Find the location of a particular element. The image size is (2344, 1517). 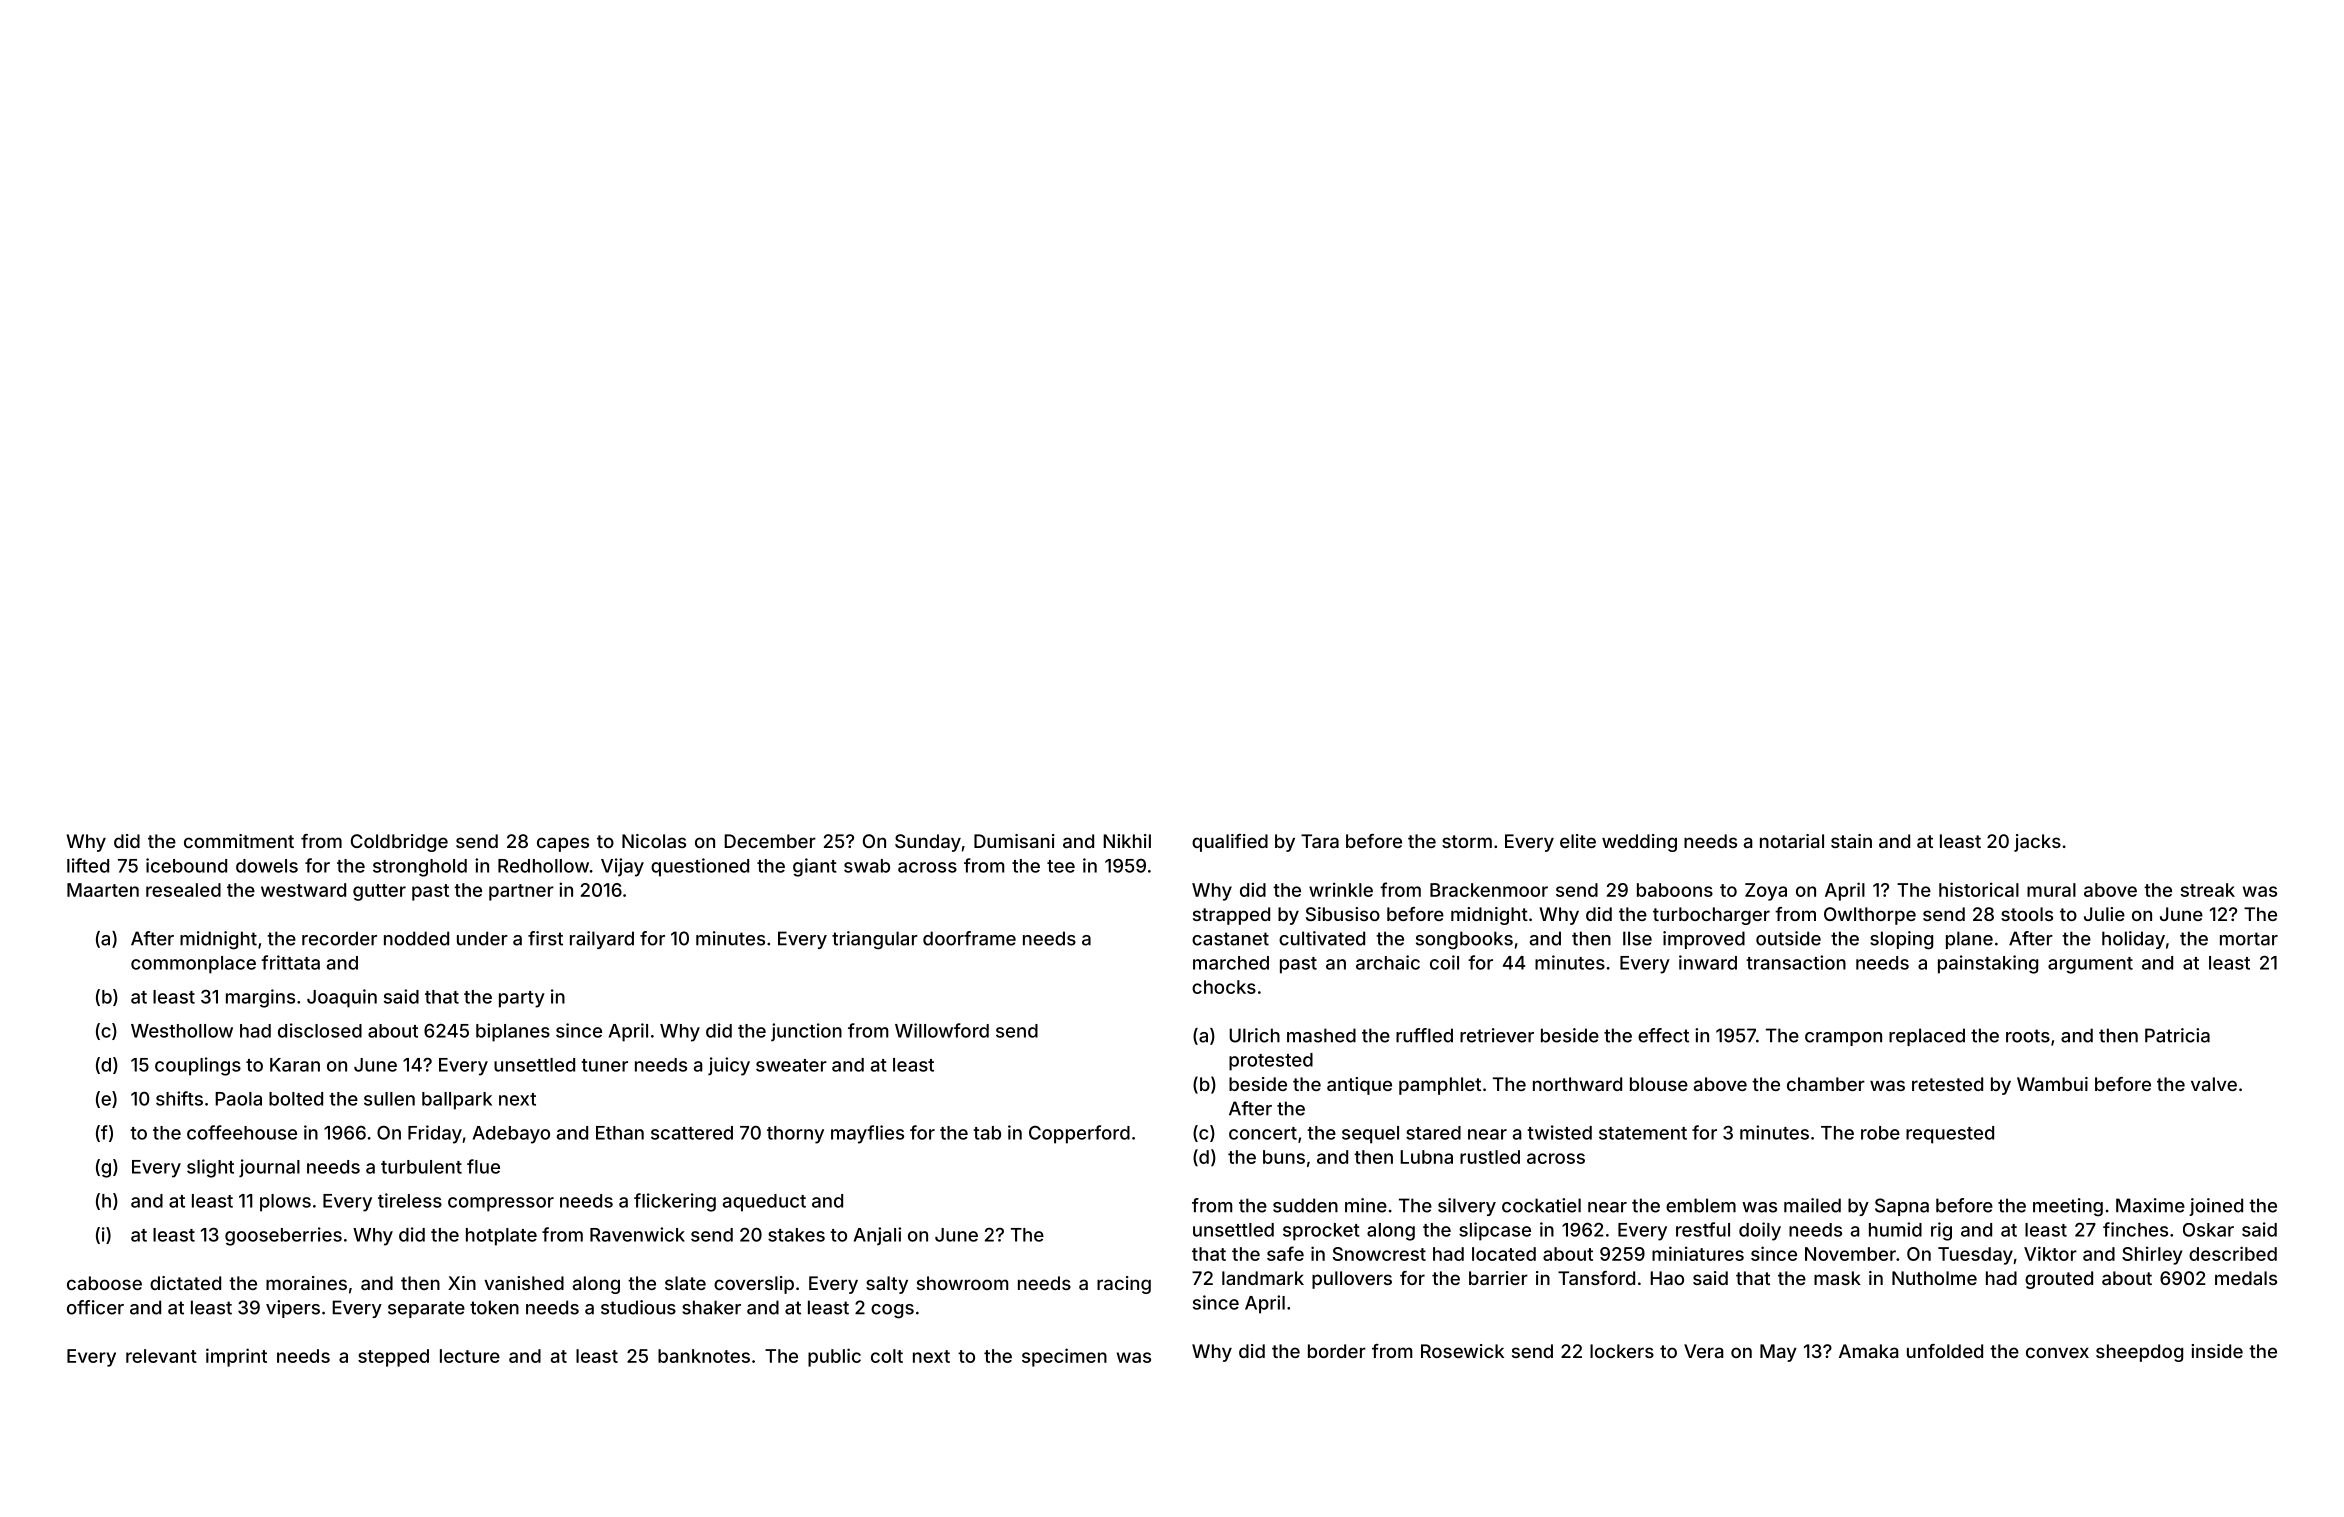

coffeehouse is located at coordinates (242, 1132).
